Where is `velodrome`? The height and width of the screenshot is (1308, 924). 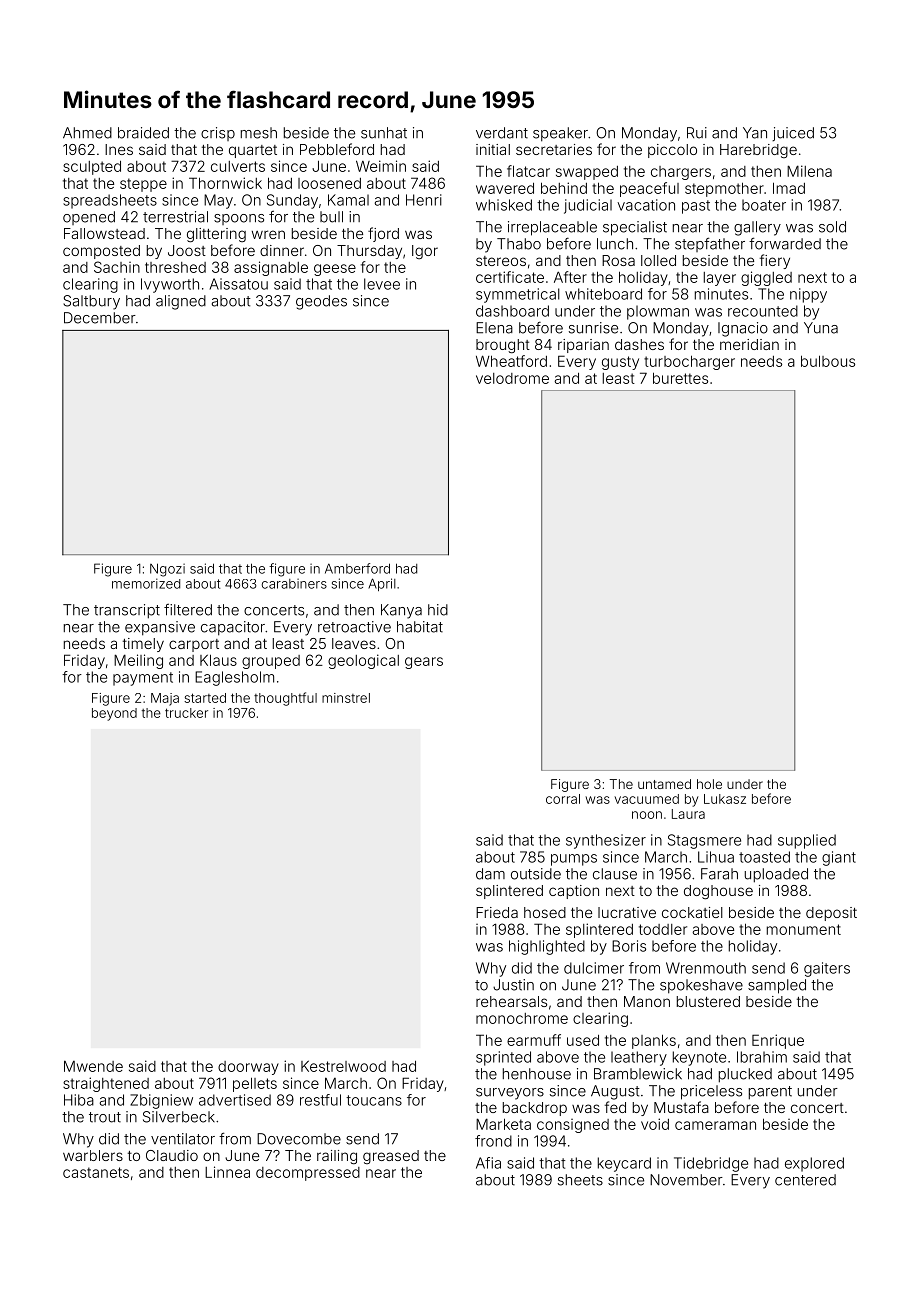
velodrome is located at coordinates (512, 378).
